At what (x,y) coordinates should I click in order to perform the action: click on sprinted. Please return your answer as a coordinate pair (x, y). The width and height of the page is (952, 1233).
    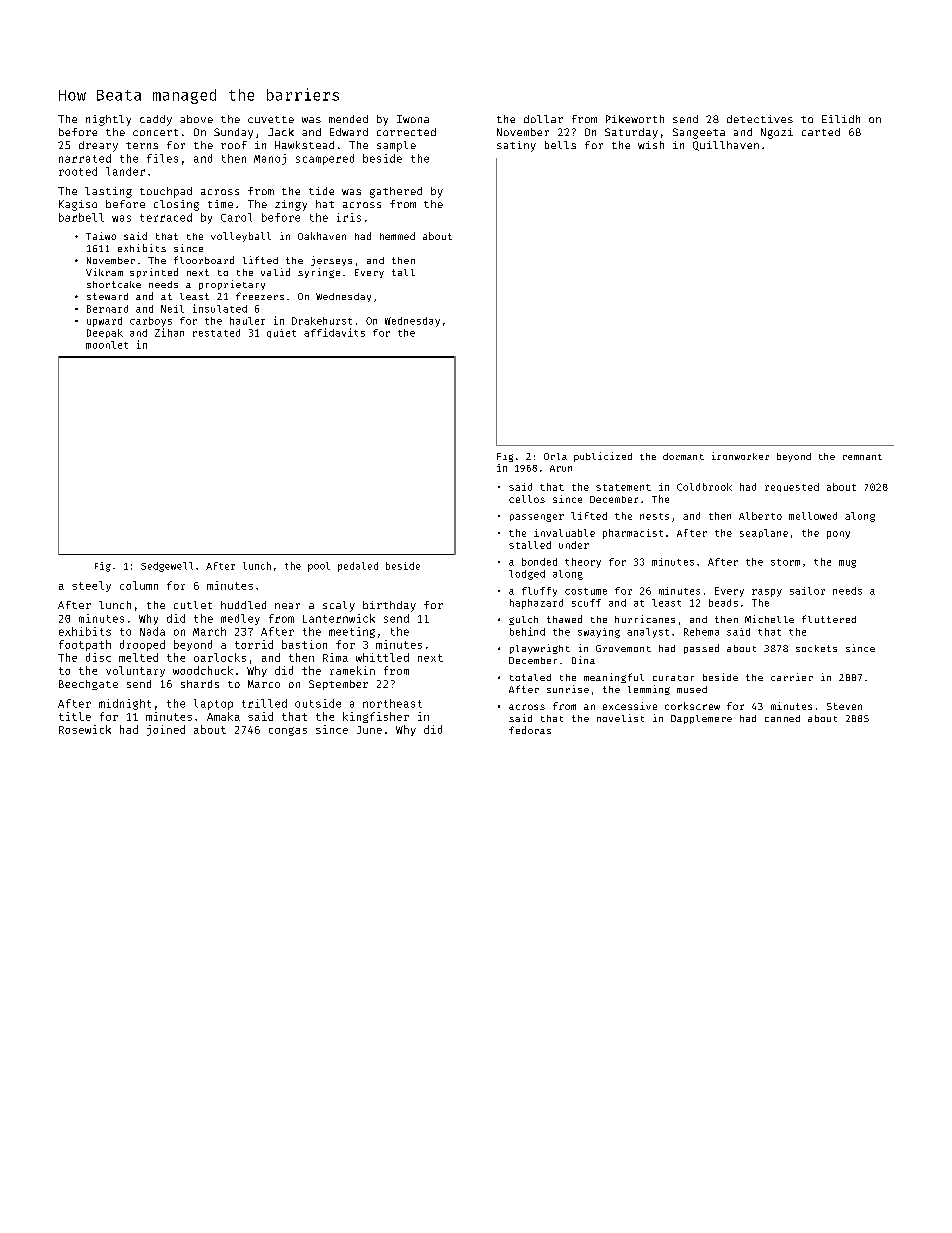
    Looking at the image, I should click on (154, 273).
